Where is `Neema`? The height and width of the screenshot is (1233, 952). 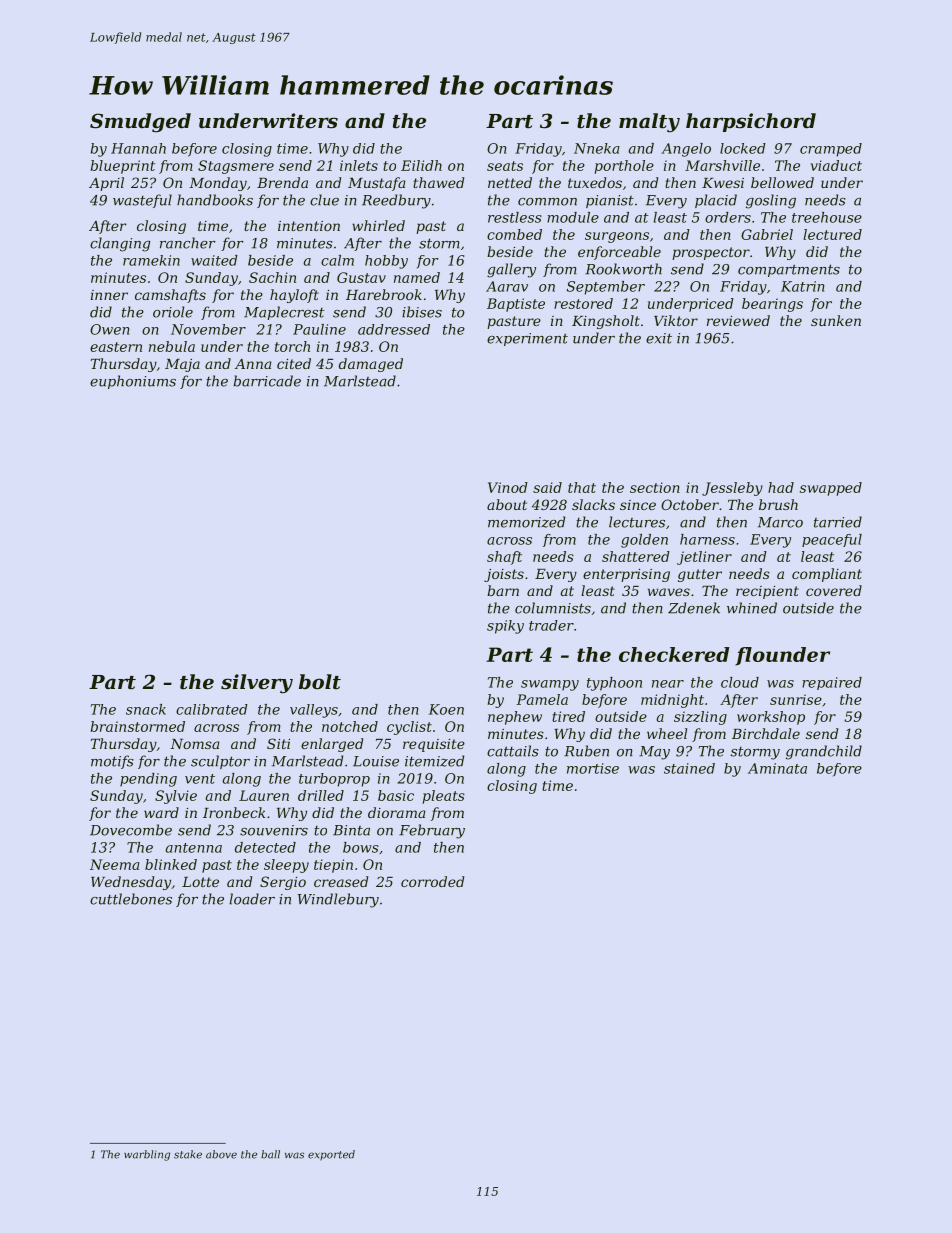 Neema is located at coordinates (114, 864).
